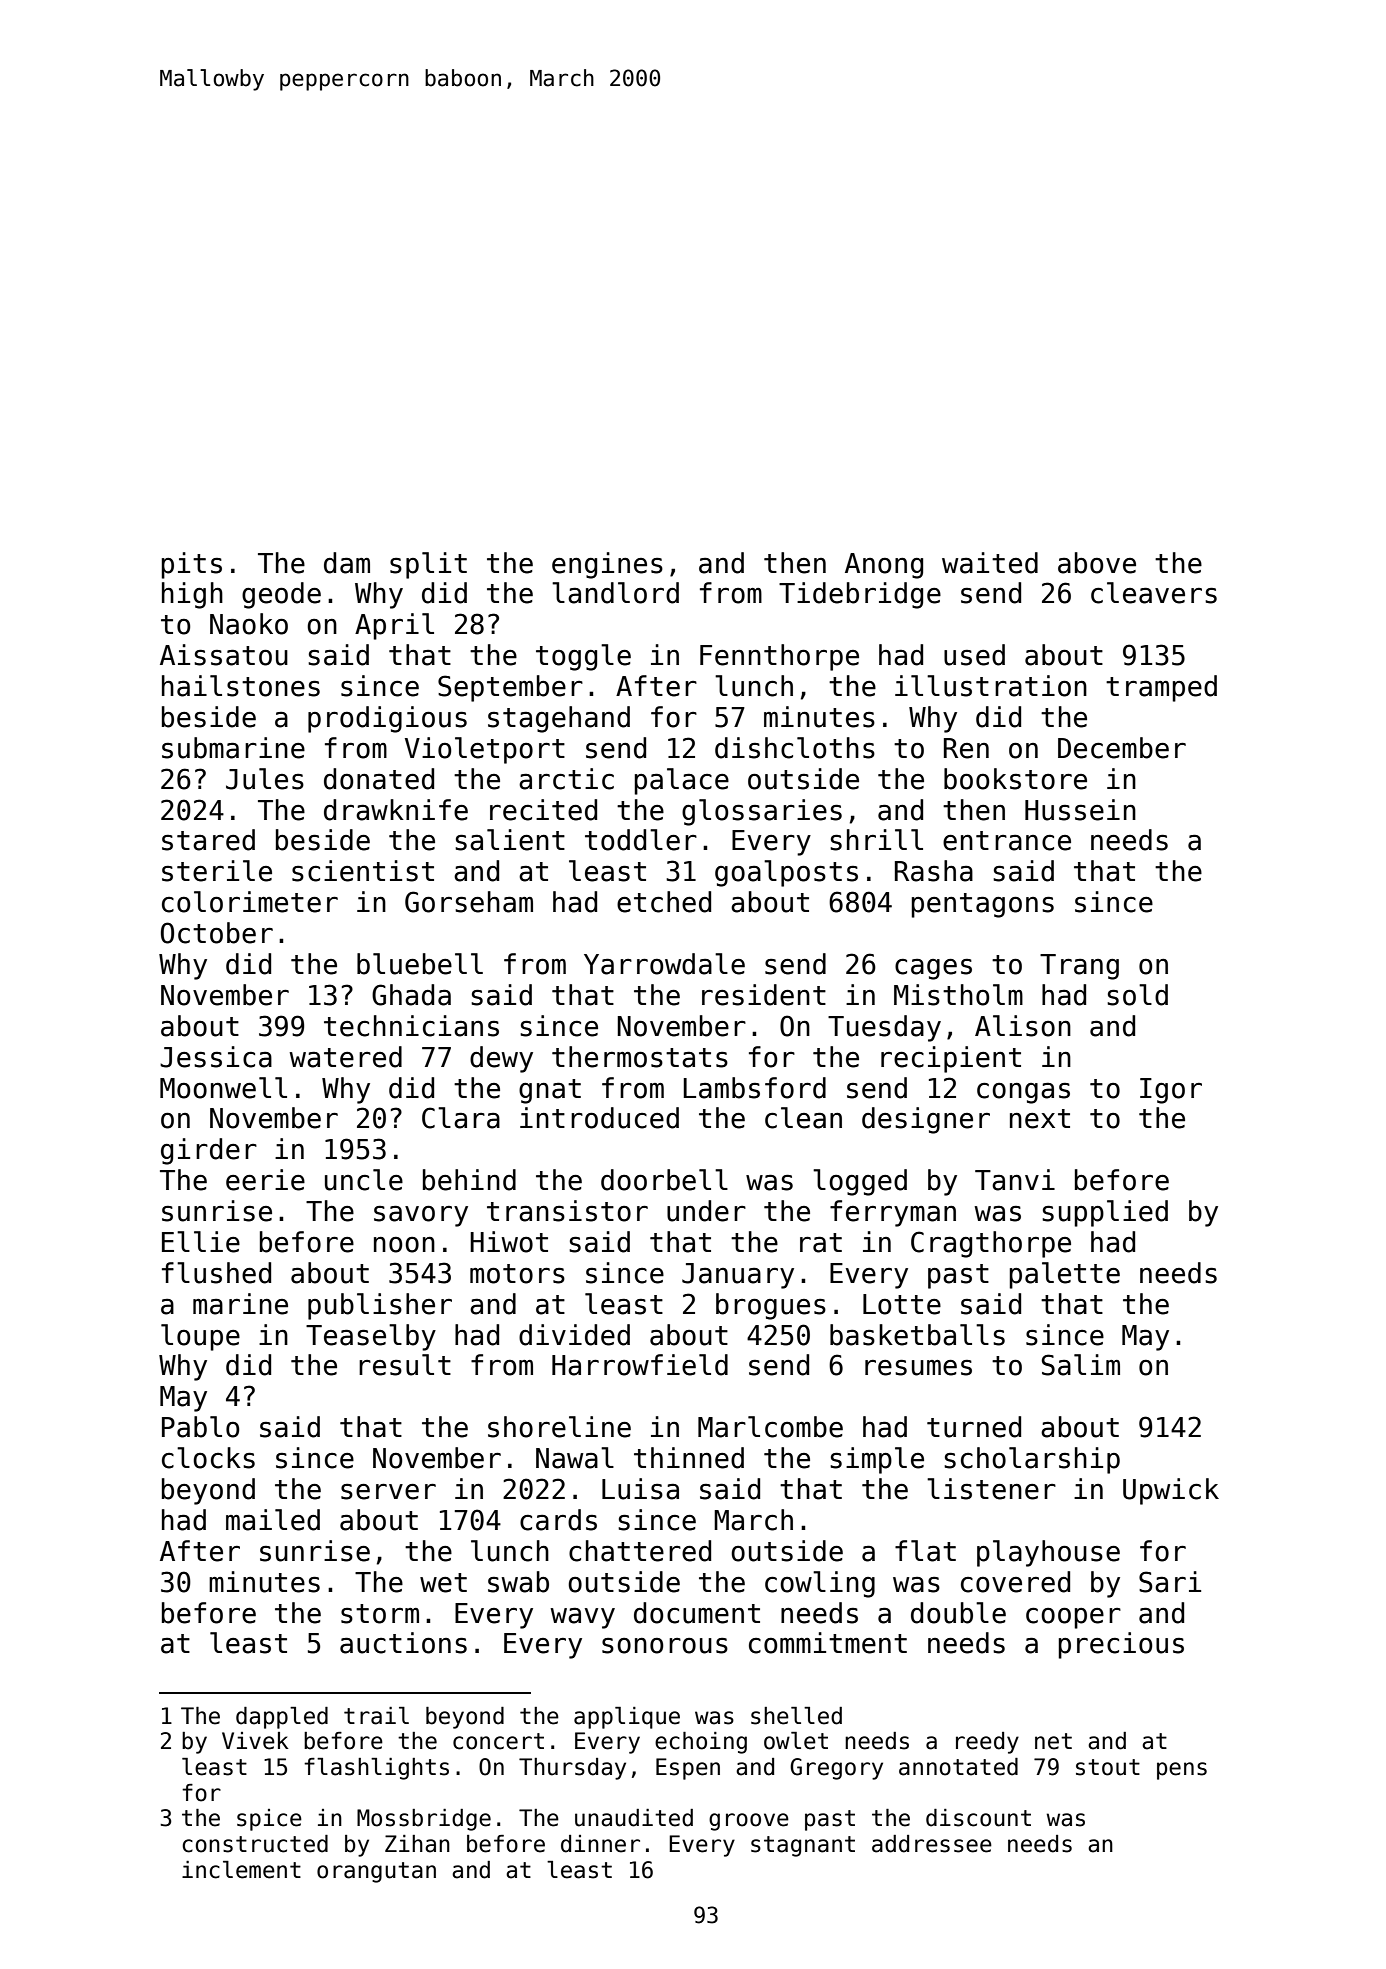  Describe the element at coordinates (223, 1088) in the document. I see `Moonwell` at that location.
